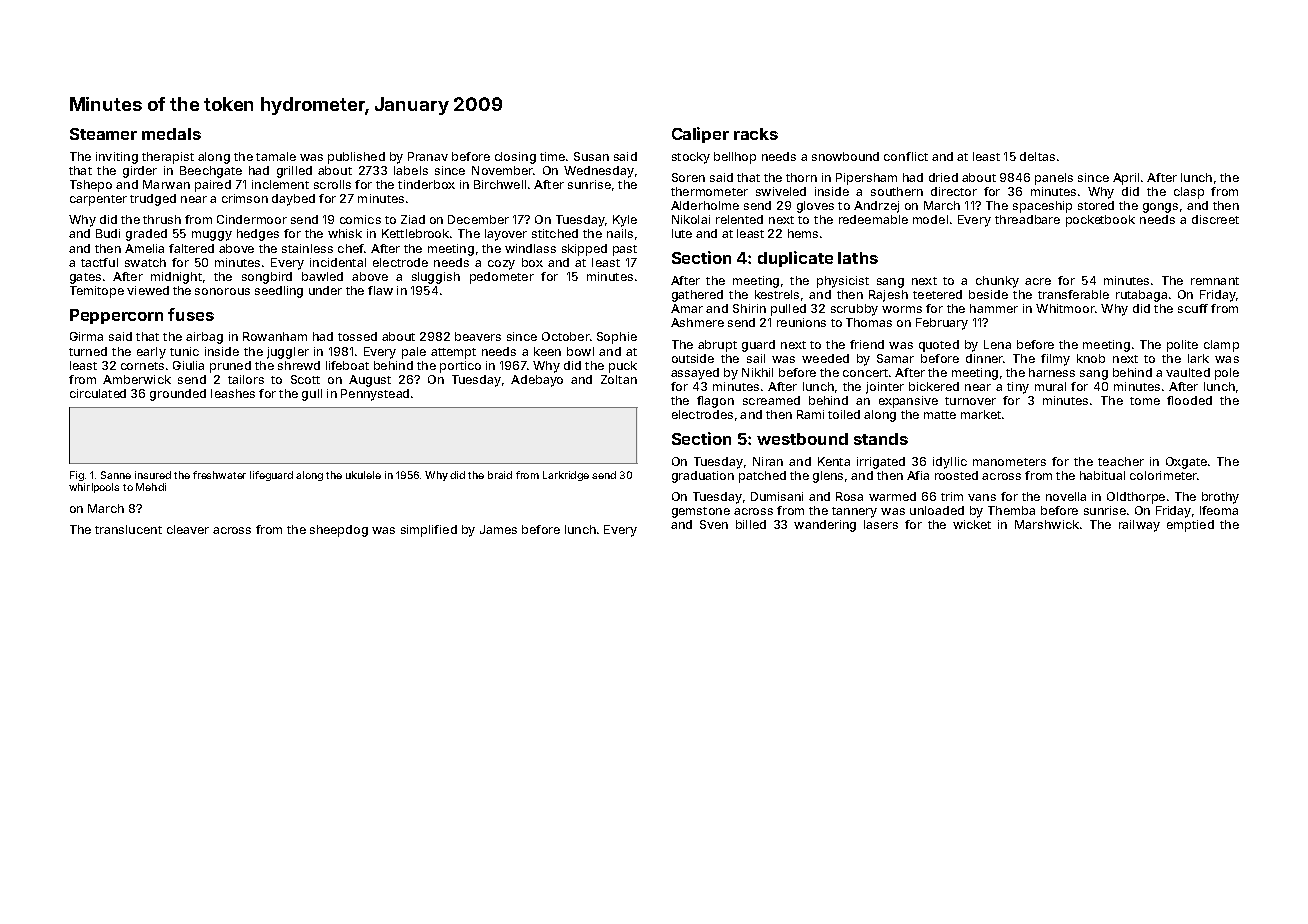  I want to click on pruned, so click(230, 367).
